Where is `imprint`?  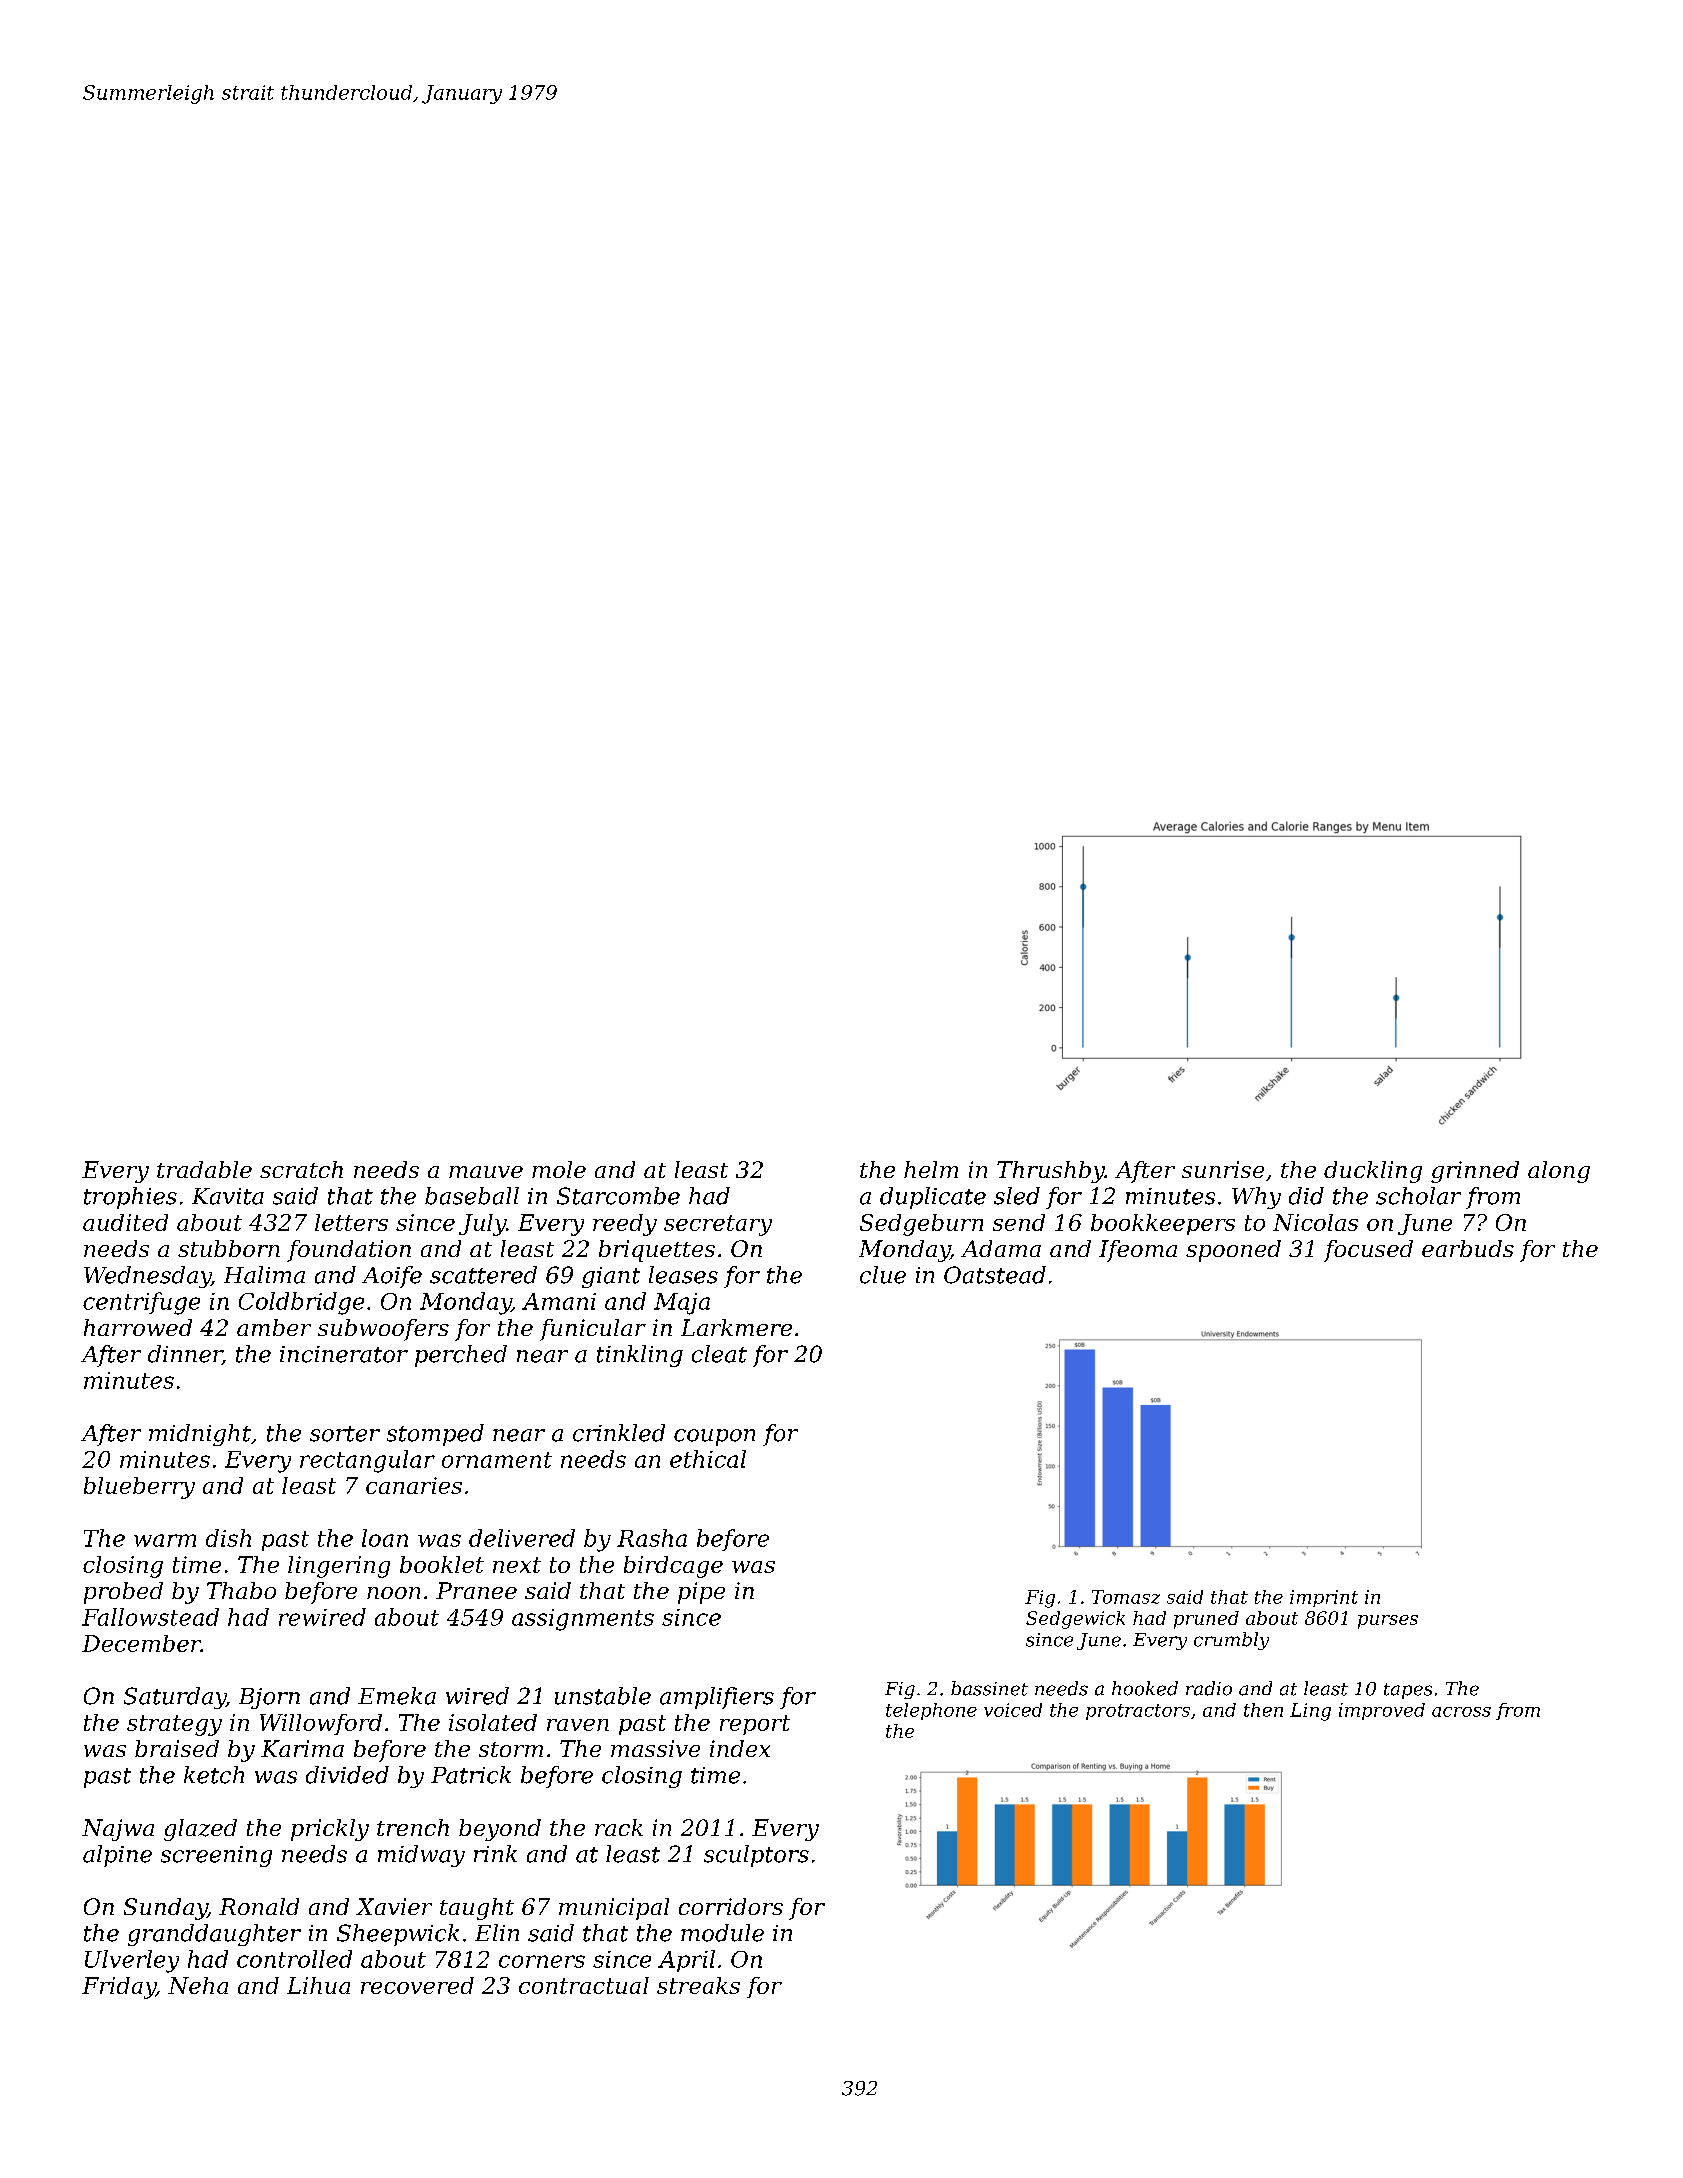
imprint is located at coordinates (1324, 1598).
